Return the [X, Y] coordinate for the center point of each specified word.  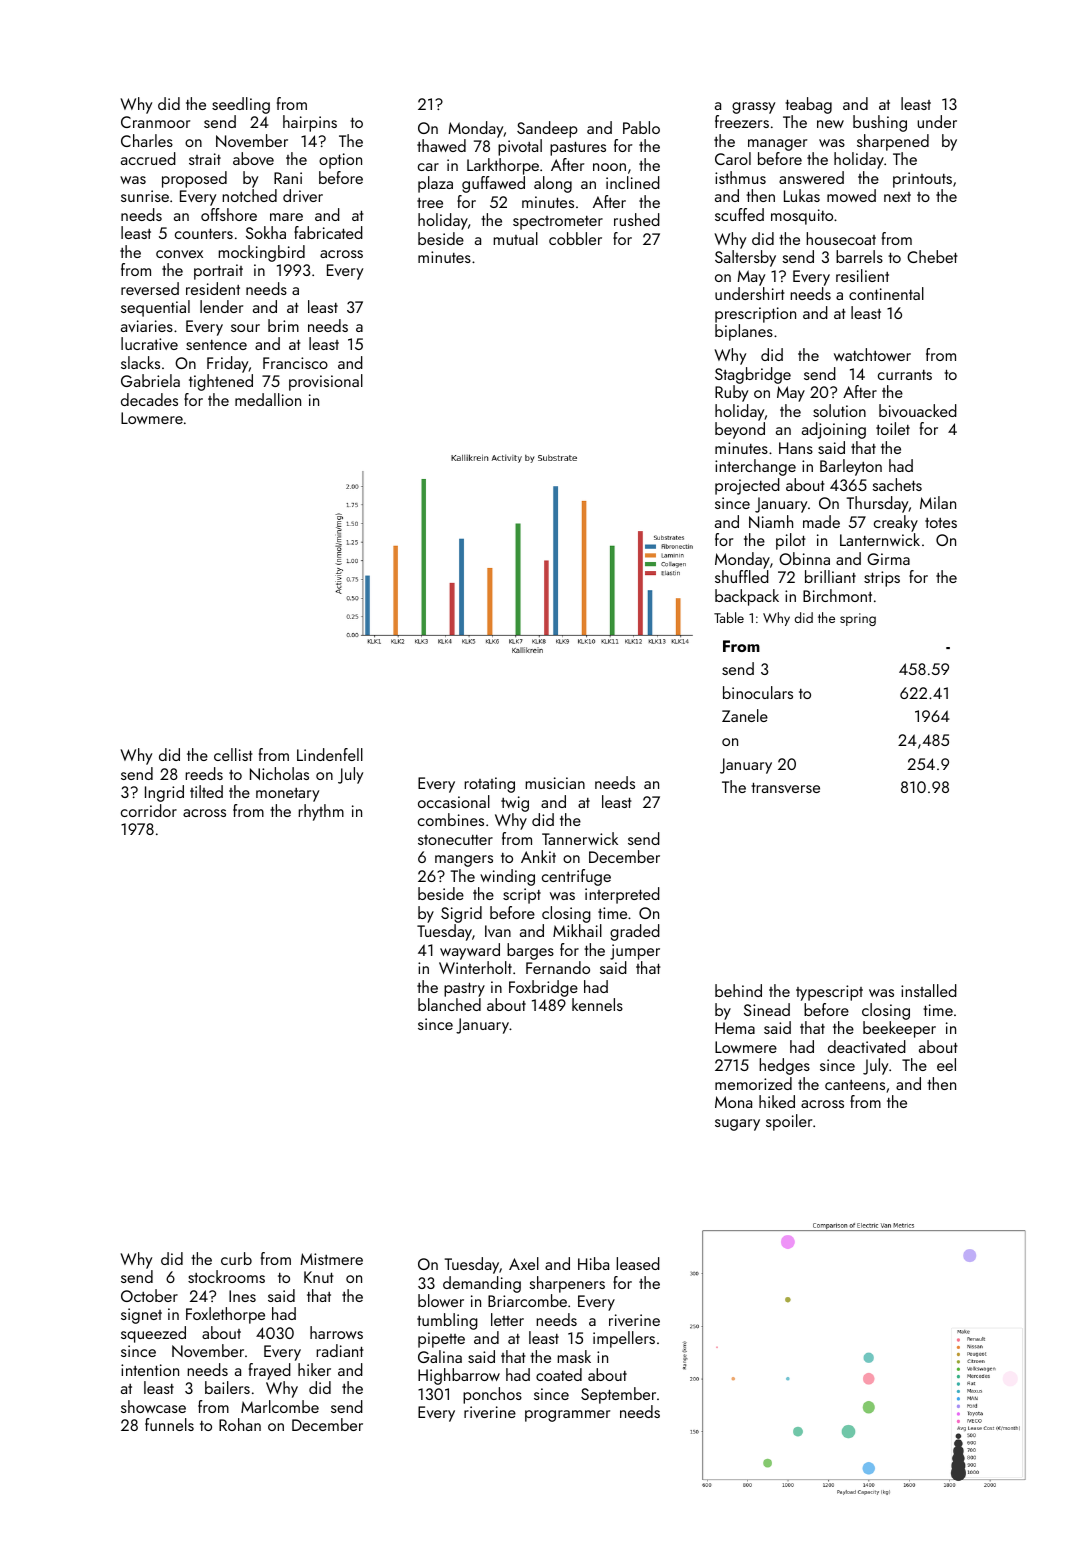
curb [236, 1258]
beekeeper [899, 1029]
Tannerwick [580, 838]
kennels [597, 1004]
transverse [785, 787]
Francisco [295, 363]
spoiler [789, 1122]
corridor [149, 810]
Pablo [641, 127]
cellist [233, 754]
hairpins [310, 123]
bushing [880, 123]
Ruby [731, 393]
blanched [449, 1004]
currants [905, 375]
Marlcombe [280, 1406]
